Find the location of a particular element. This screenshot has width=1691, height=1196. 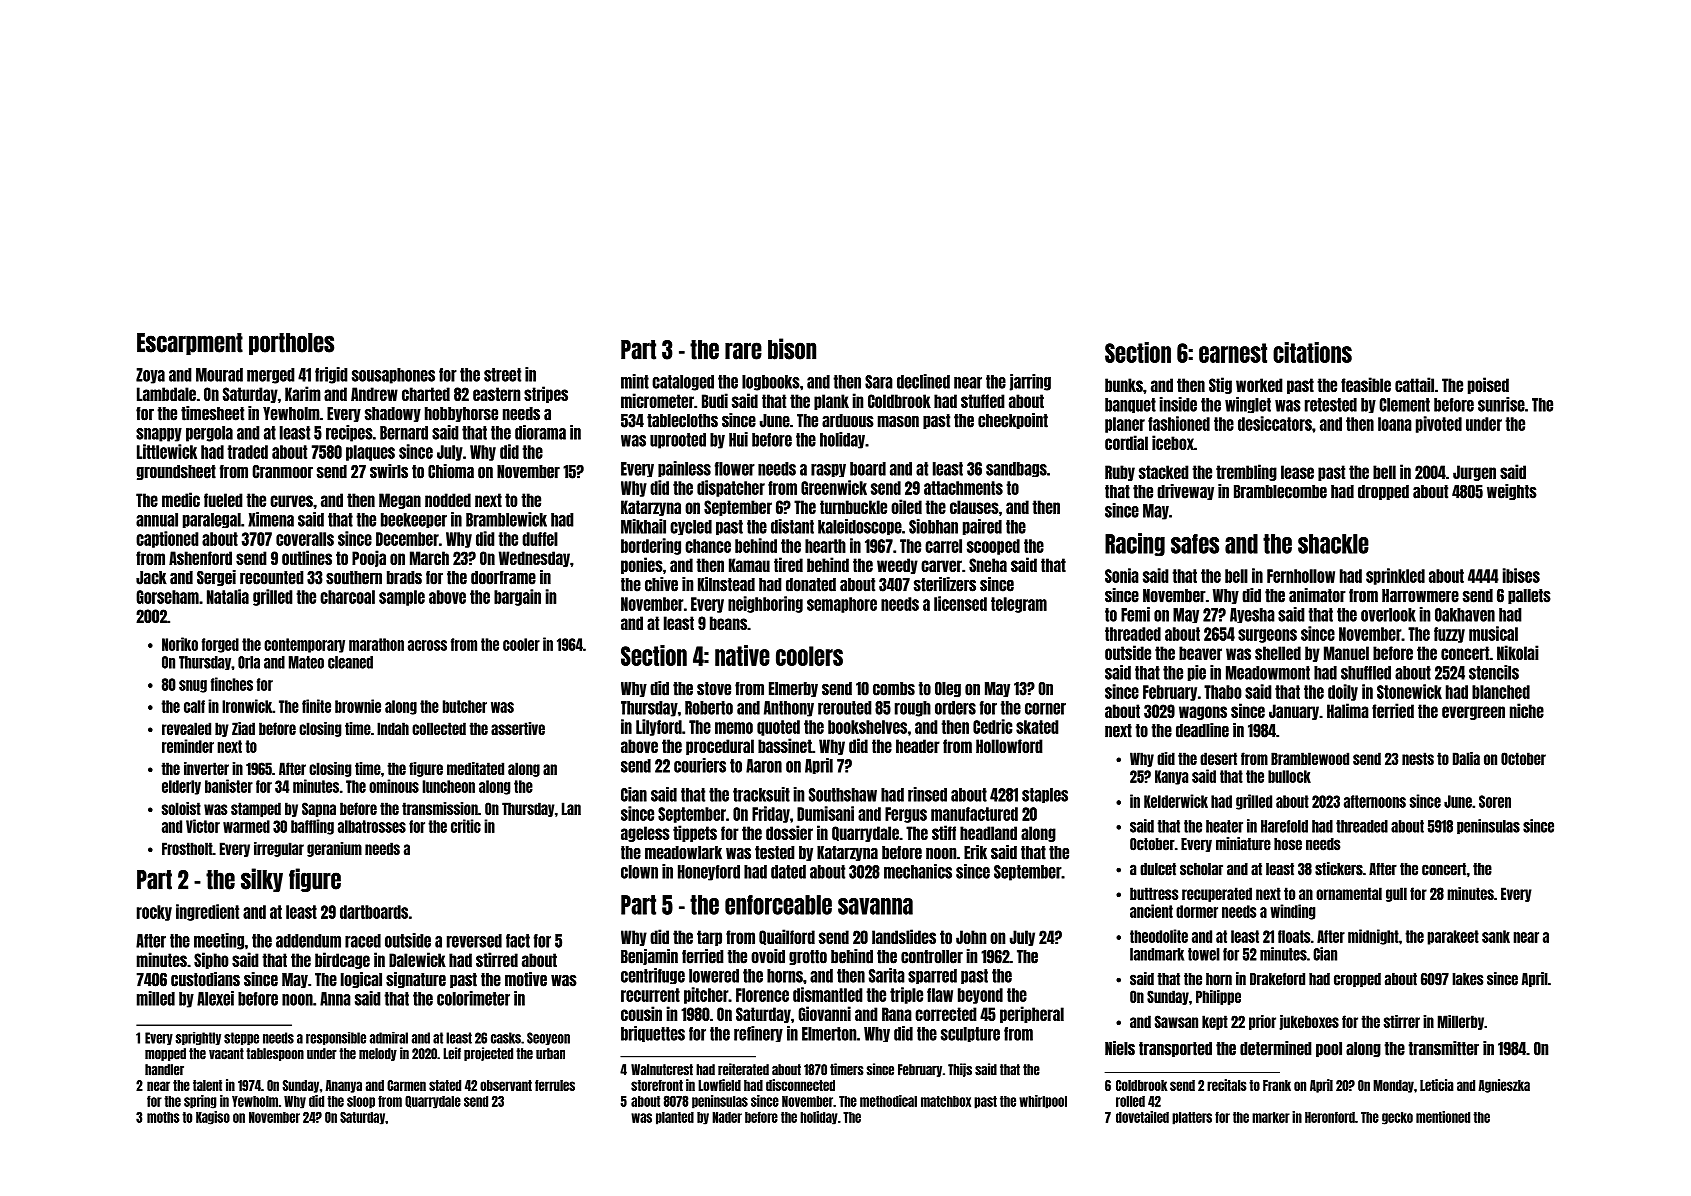

ornamental is located at coordinates (1349, 893).
